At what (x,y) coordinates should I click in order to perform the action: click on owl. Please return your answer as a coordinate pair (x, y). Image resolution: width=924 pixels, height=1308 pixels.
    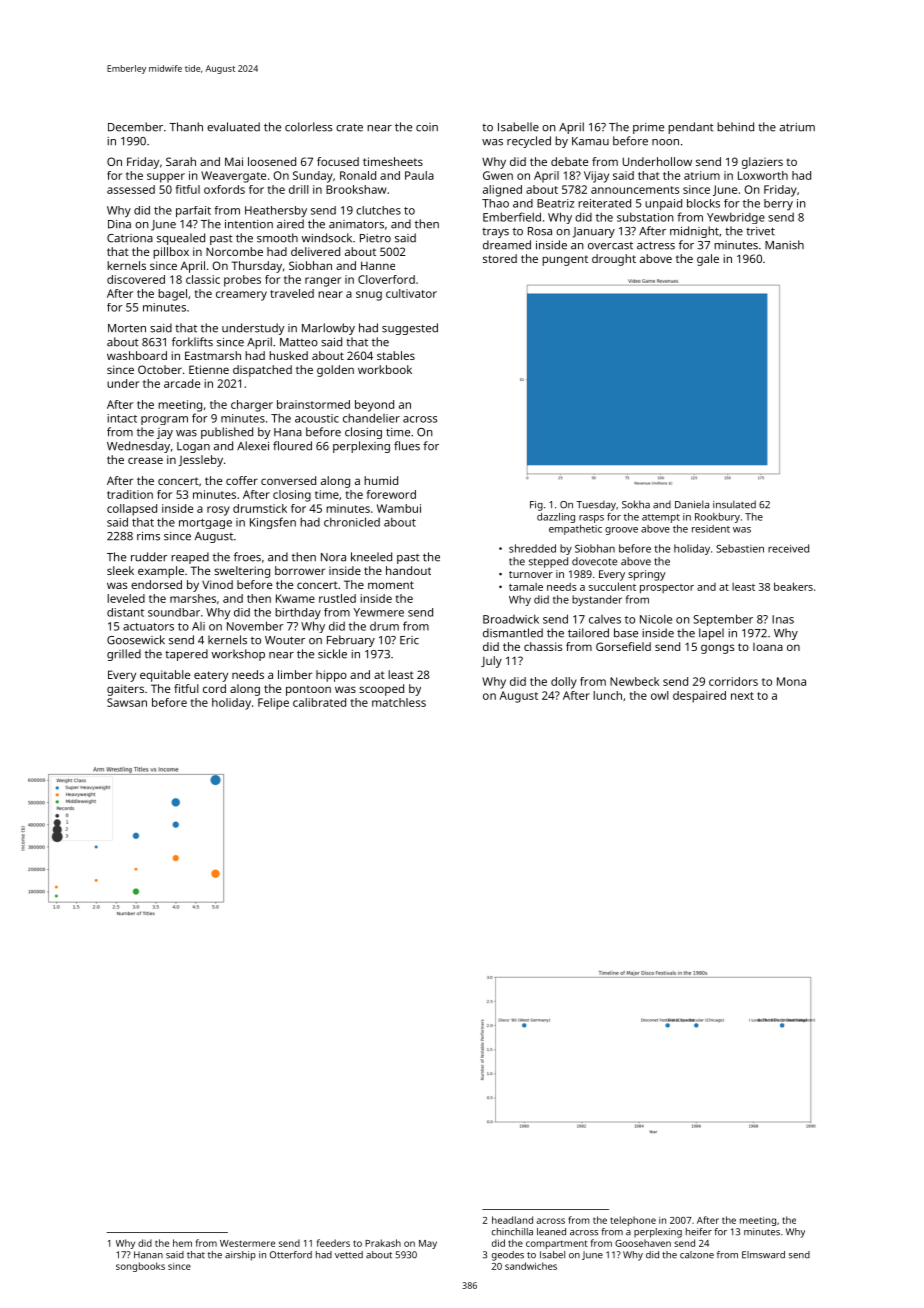
    Looking at the image, I should click on (660, 695).
